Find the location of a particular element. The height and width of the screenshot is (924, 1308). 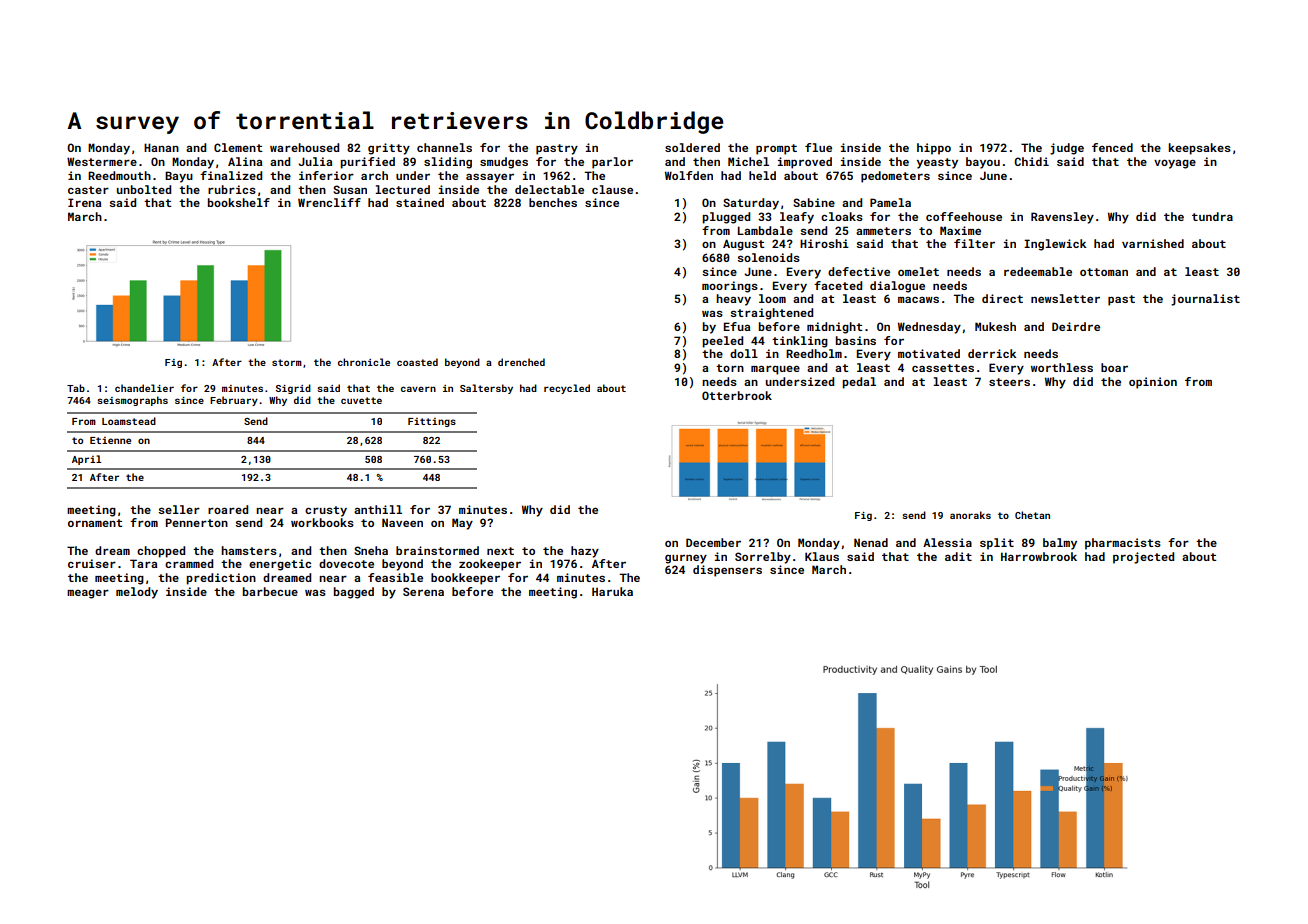

benches is located at coordinates (553, 202).
